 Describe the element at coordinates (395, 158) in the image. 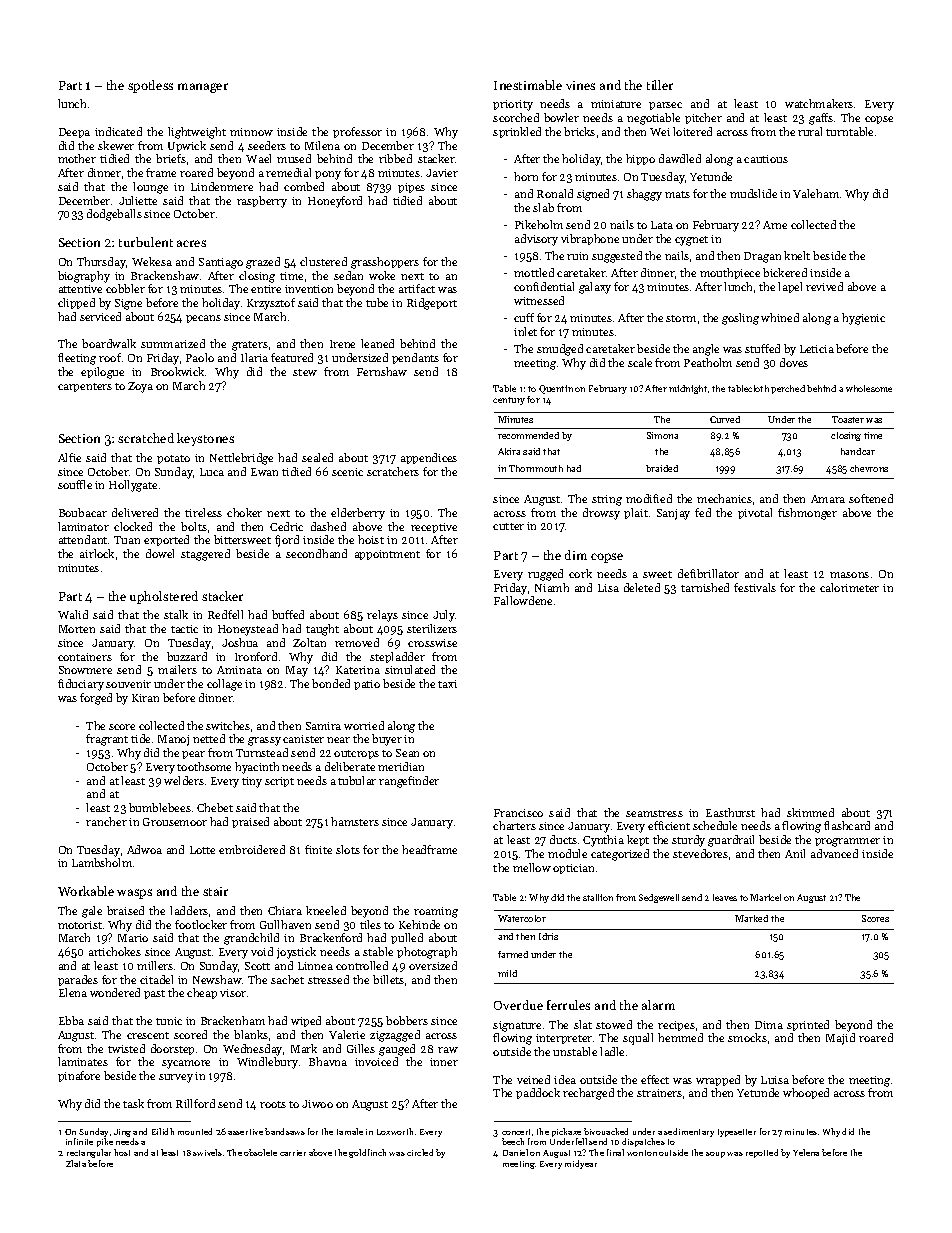

I see `ribbed` at that location.
